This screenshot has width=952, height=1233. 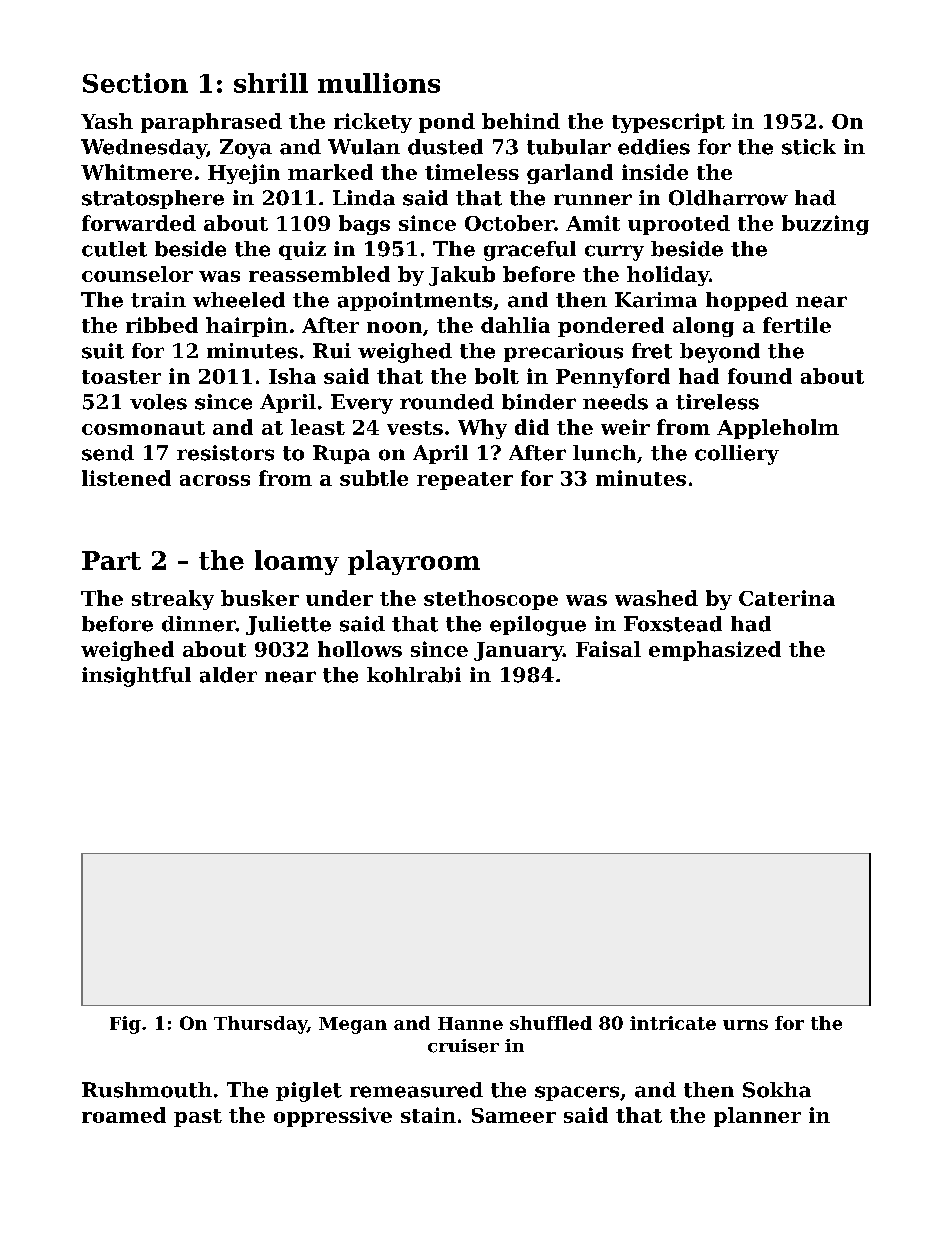 What do you see at coordinates (715, 651) in the screenshot?
I see `emphasized` at bounding box center [715, 651].
